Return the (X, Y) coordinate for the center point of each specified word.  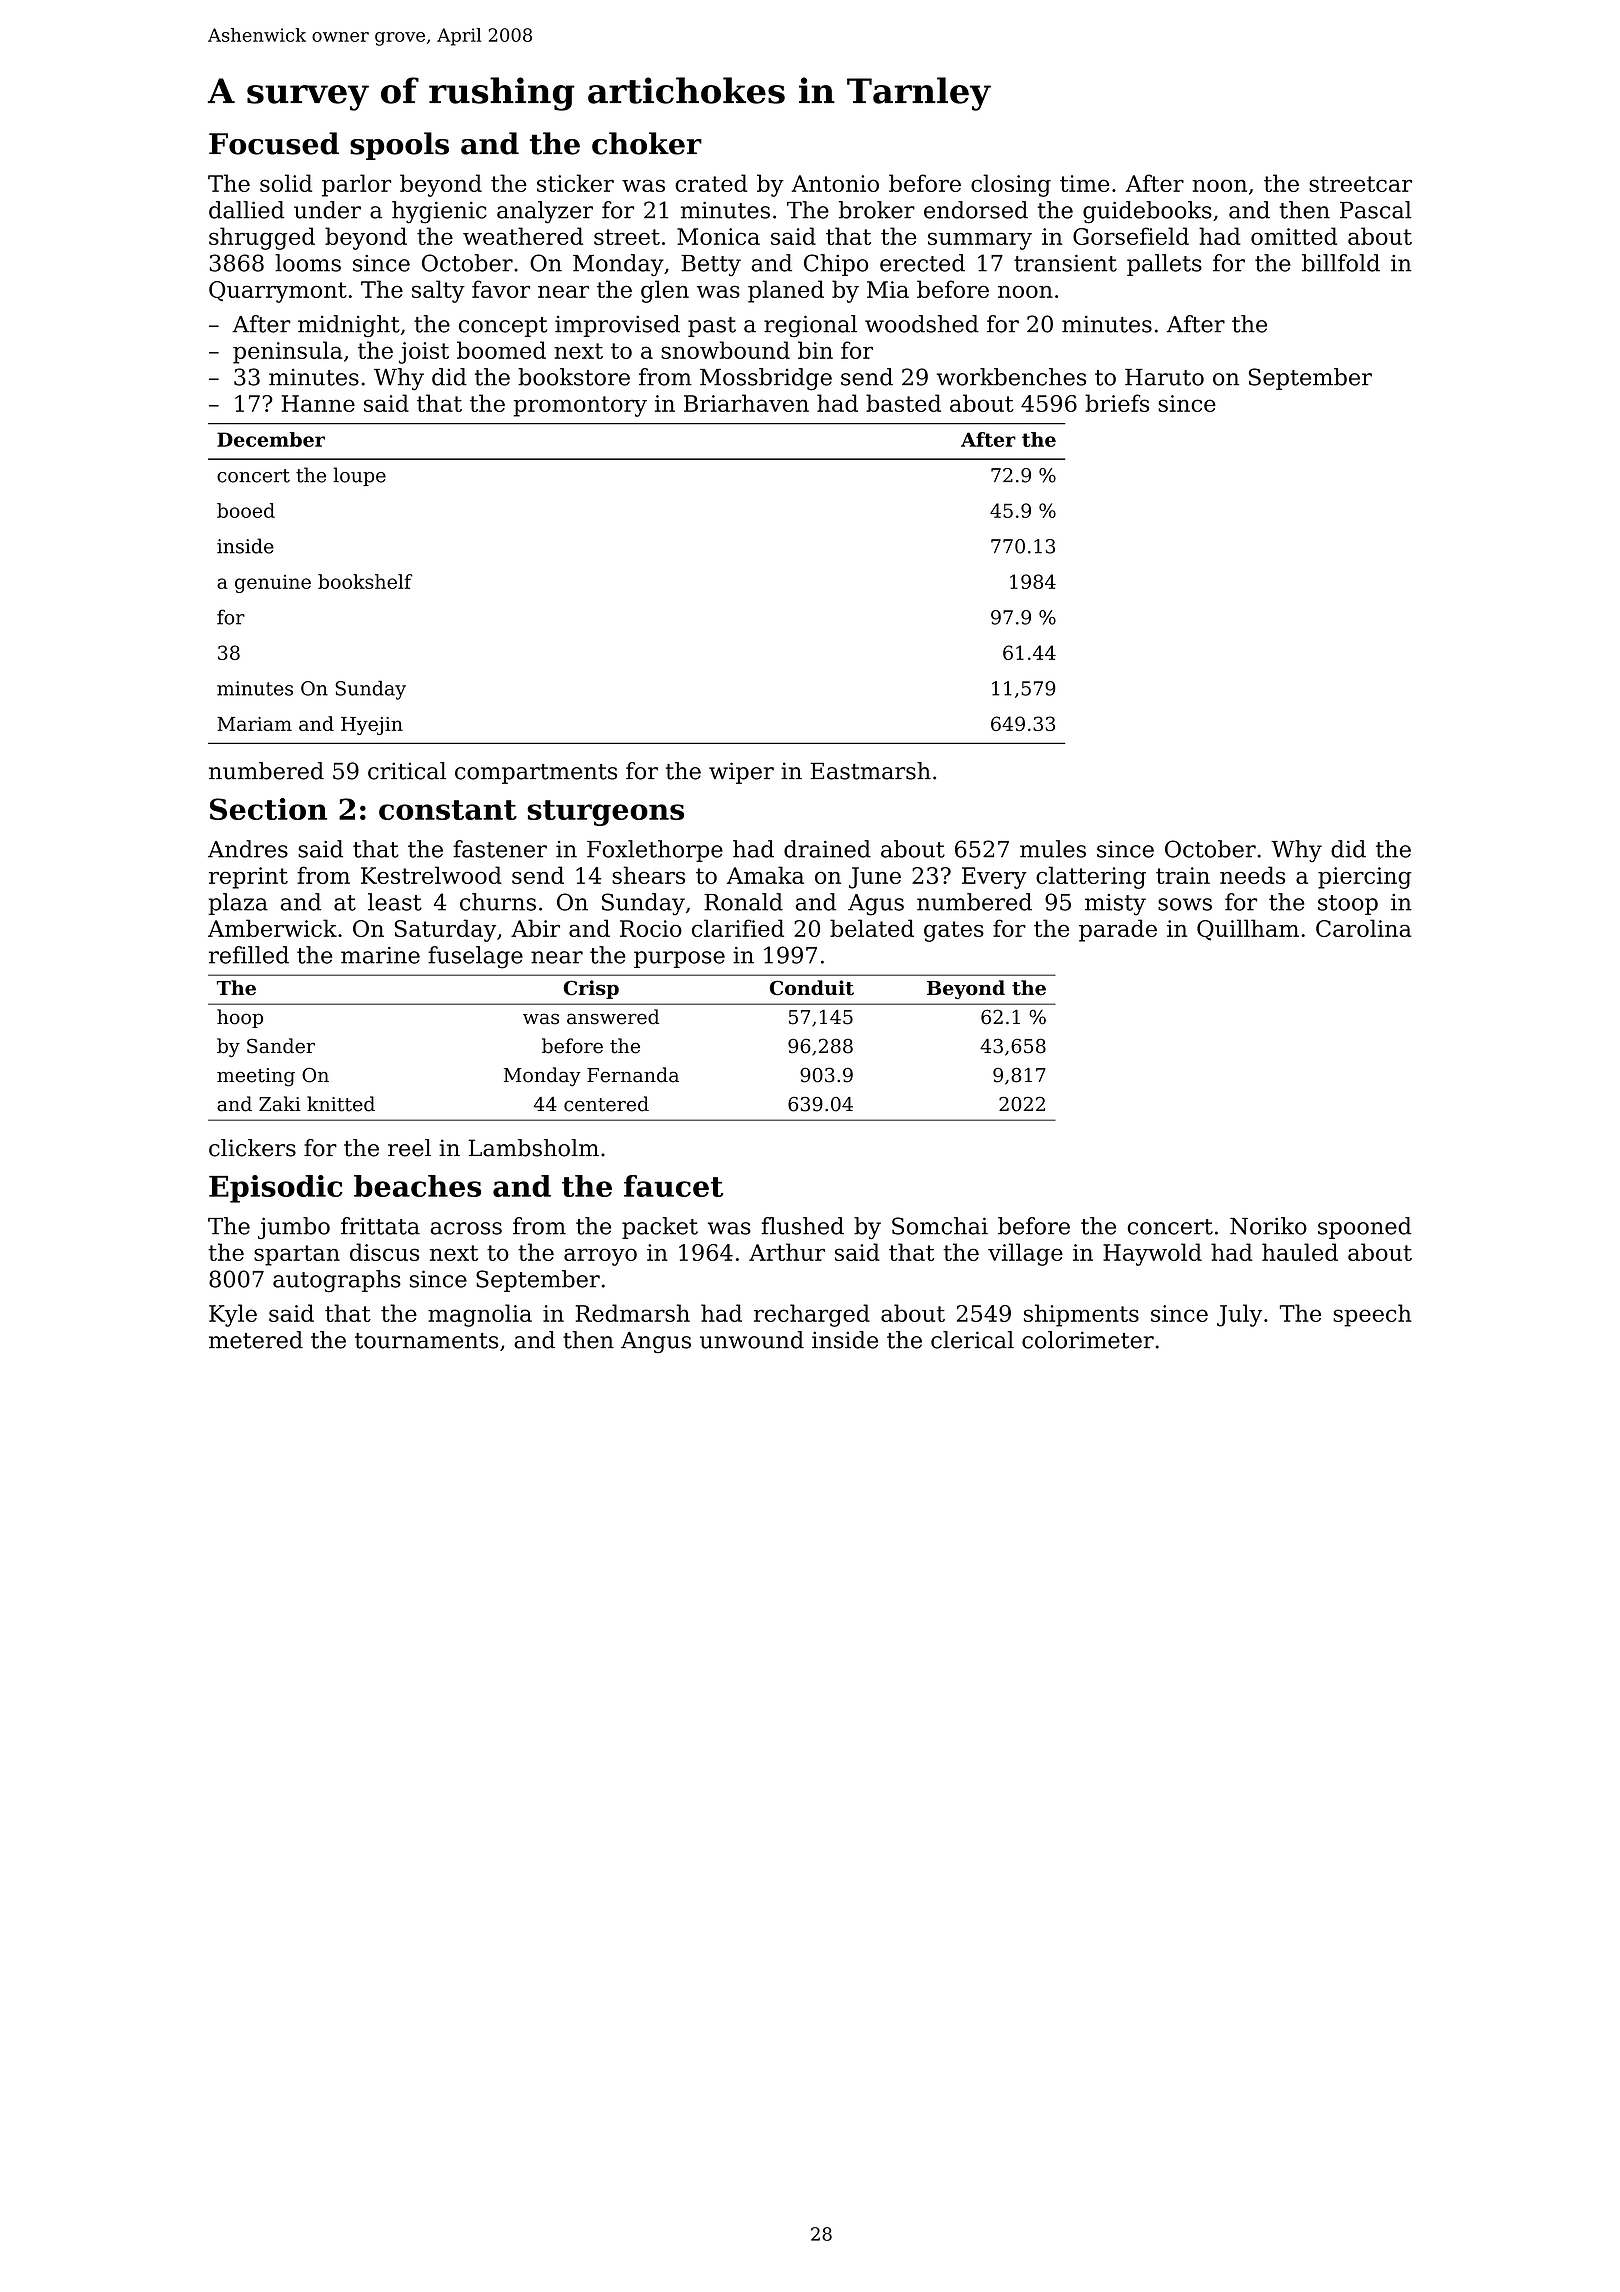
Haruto (1164, 377)
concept (503, 327)
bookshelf (365, 581)
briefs (1117, 403)
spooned (1365, 1228)
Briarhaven (746, 403)
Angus (656, 1342)
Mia (888, 289)
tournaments (426, 1341)
